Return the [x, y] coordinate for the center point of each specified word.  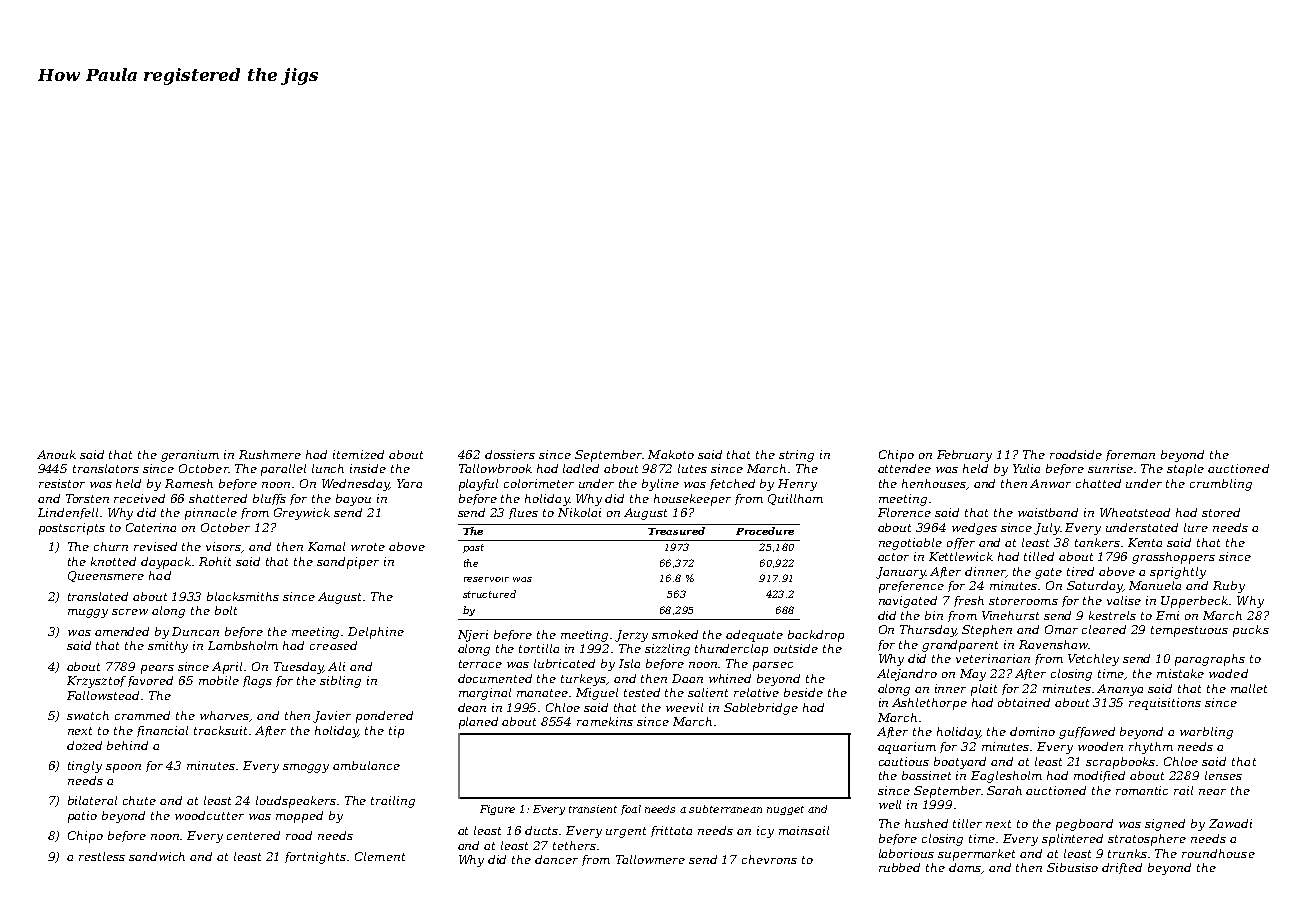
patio [82, 817]
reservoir [486, 579]
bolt [226, 610]
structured [489, 594]
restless [102, 856]
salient [708, 692]
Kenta [1145, 542]
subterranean [725, 809]
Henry [797, 485]
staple [1185, 470]
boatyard [960, 763]
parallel [283, 470]
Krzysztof [96, 682]
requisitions [1165, 704]
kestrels [1112, 615]
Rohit [215, 561]
